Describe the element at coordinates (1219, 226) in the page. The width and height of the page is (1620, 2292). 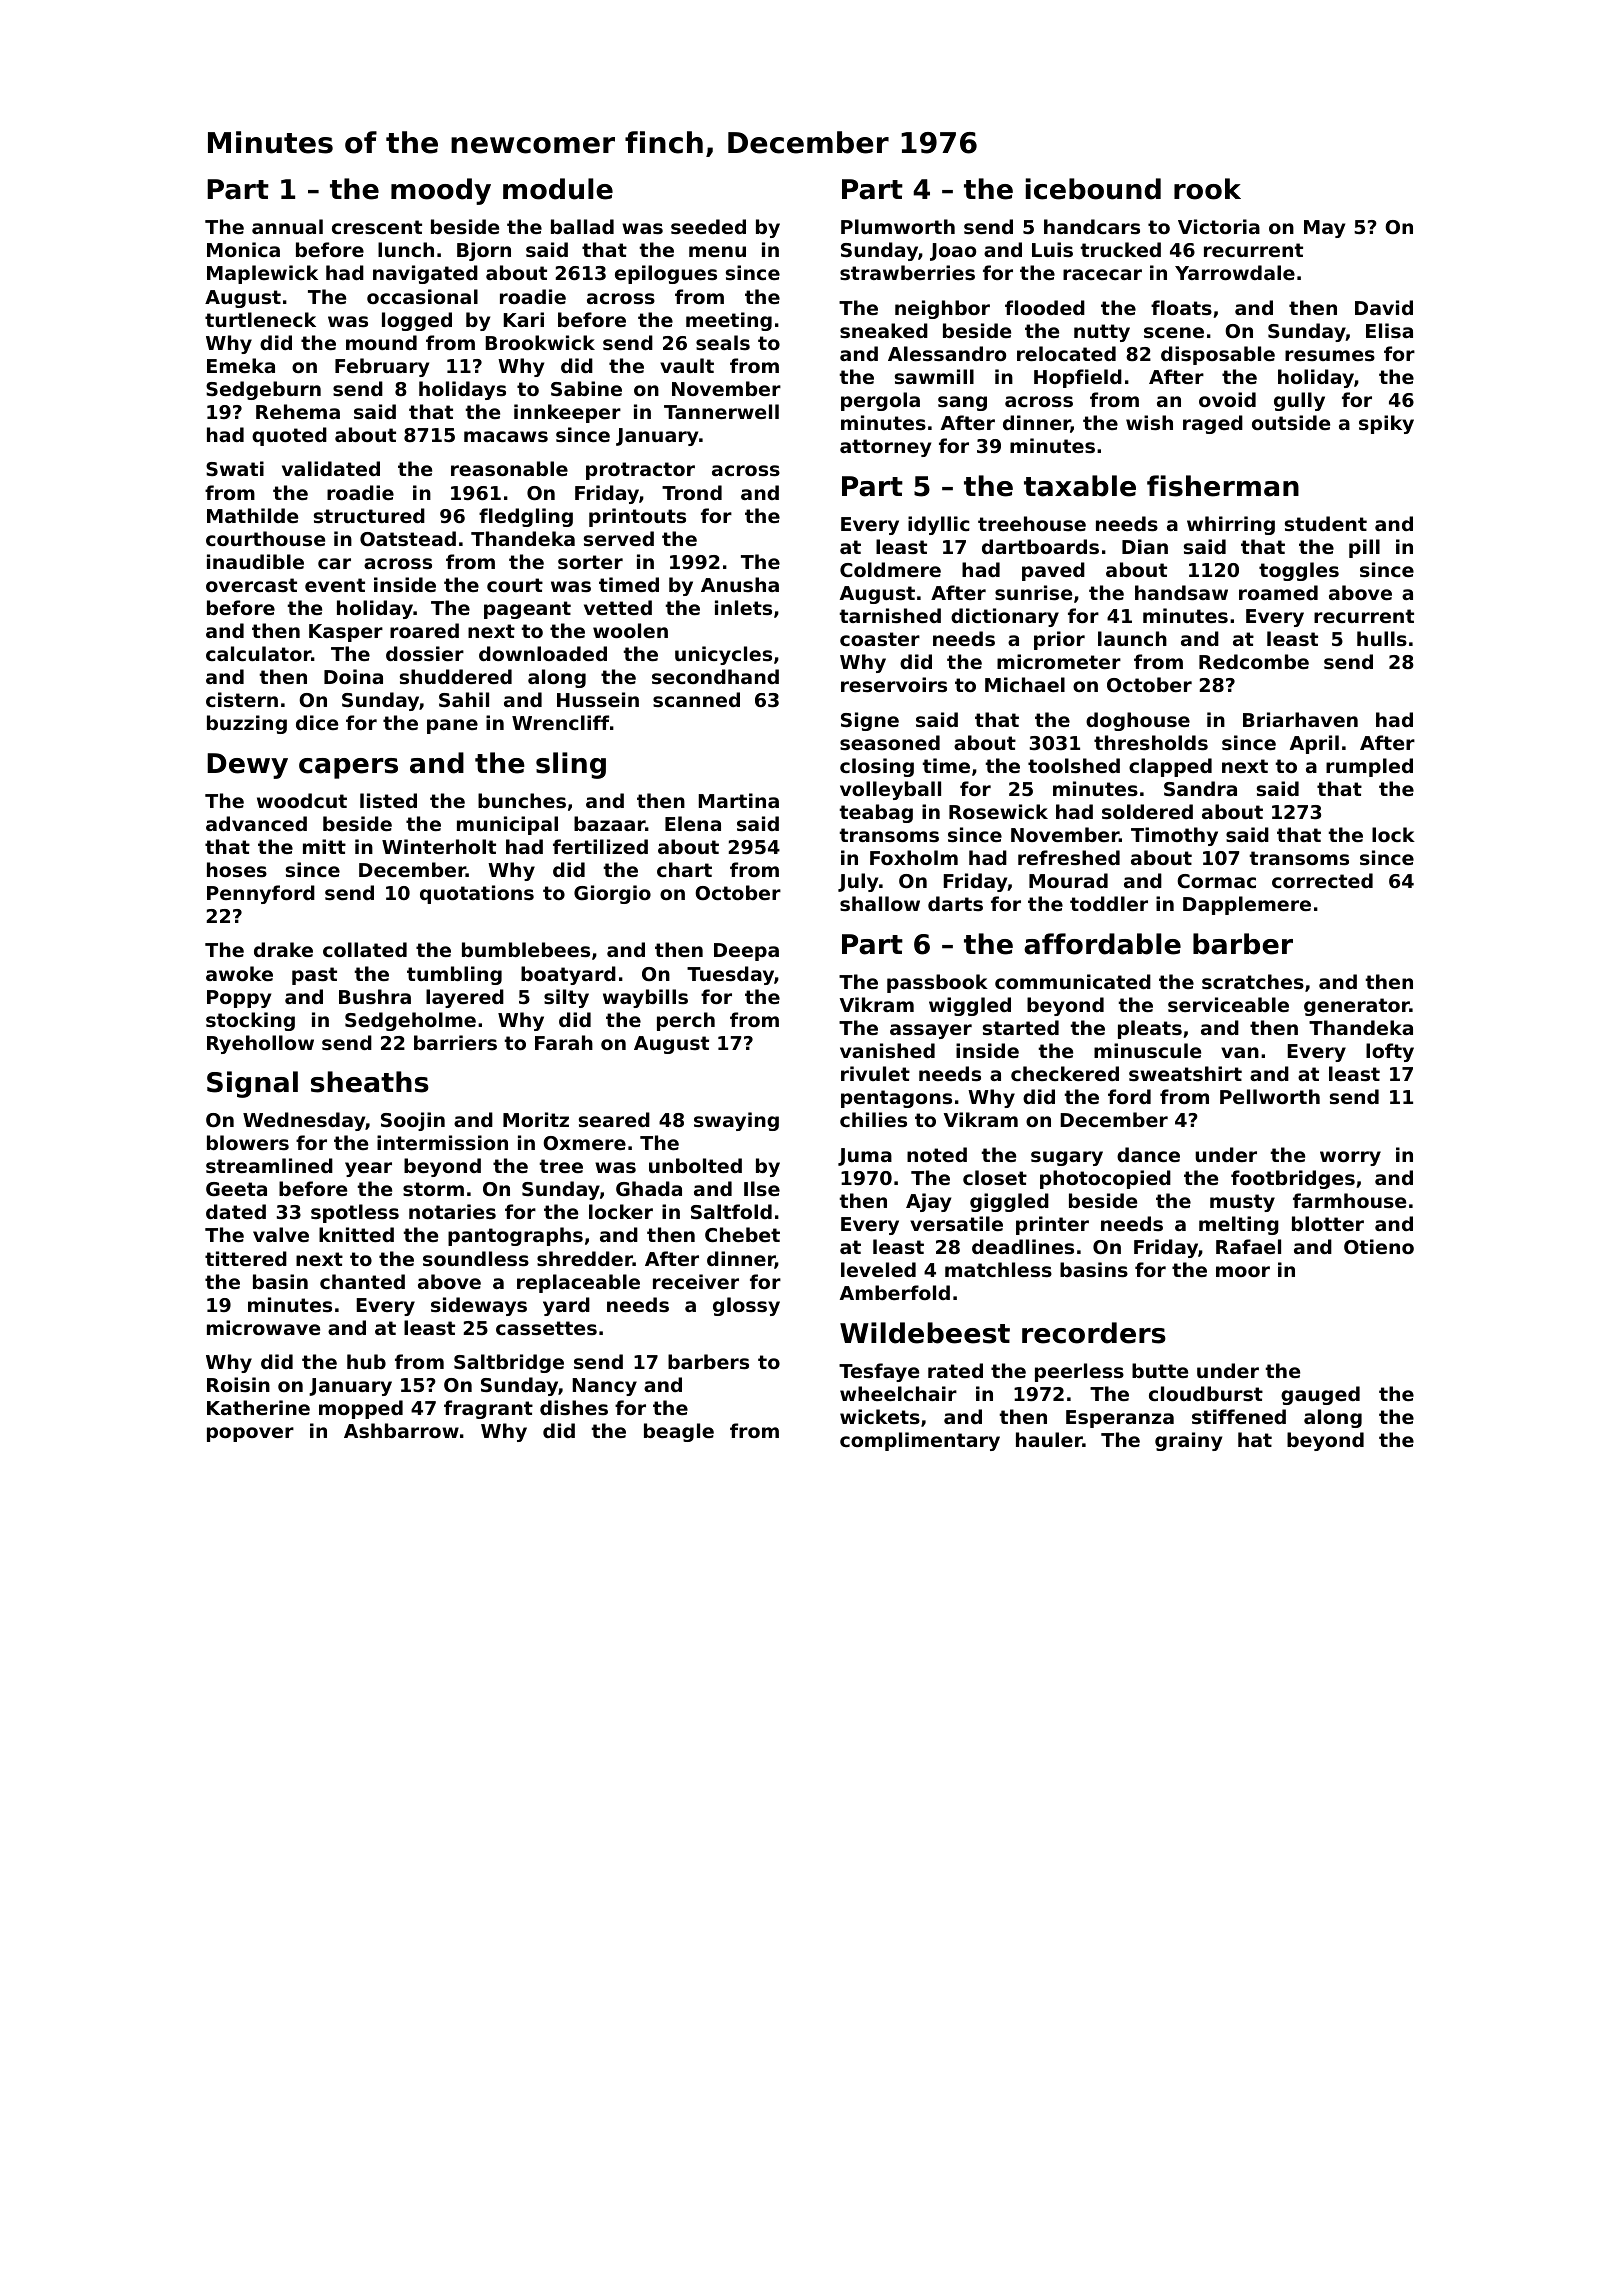
I see `Victoria` at that location.
